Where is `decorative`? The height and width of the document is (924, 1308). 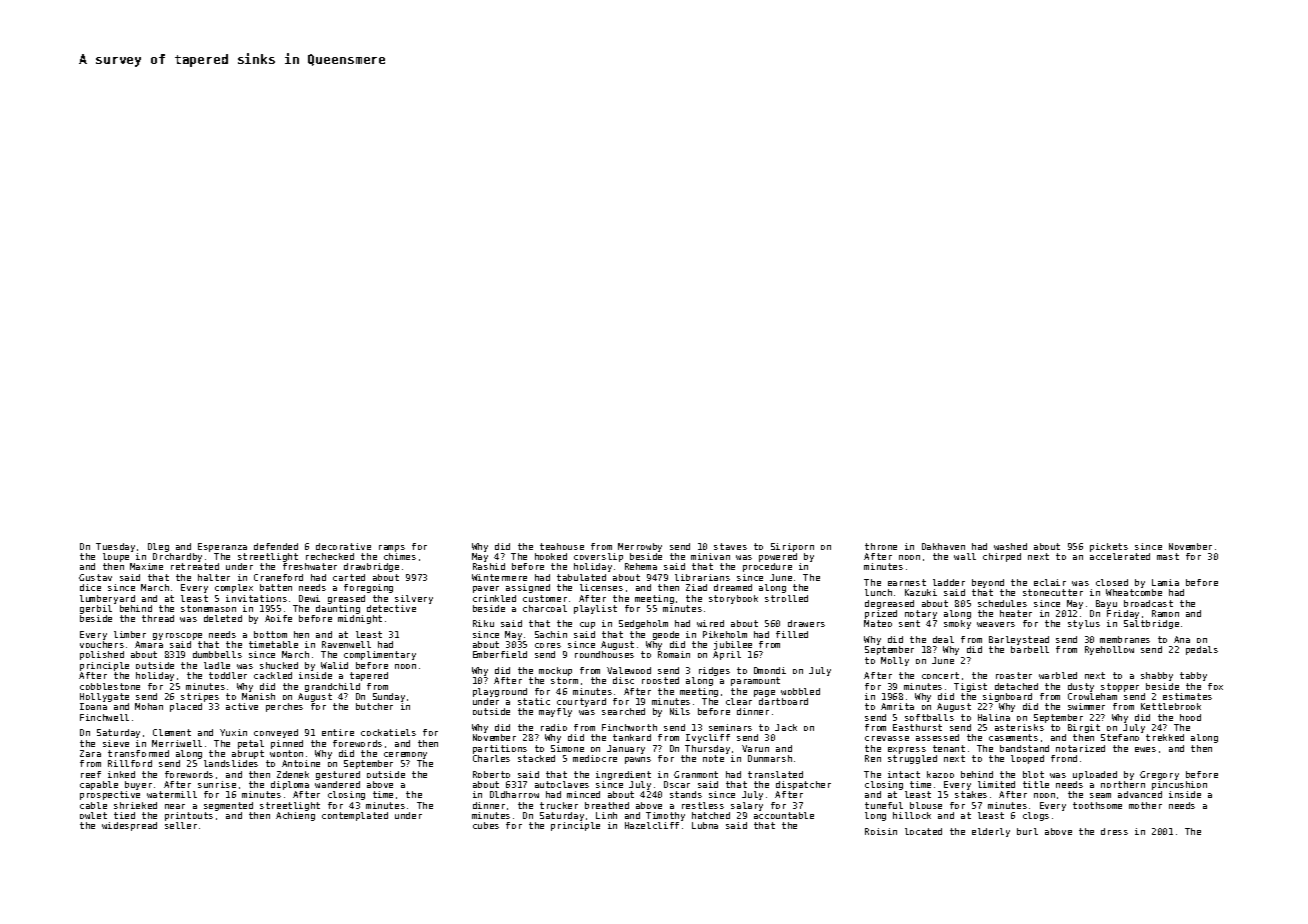
decorative is located at coordinates (343, 546).
